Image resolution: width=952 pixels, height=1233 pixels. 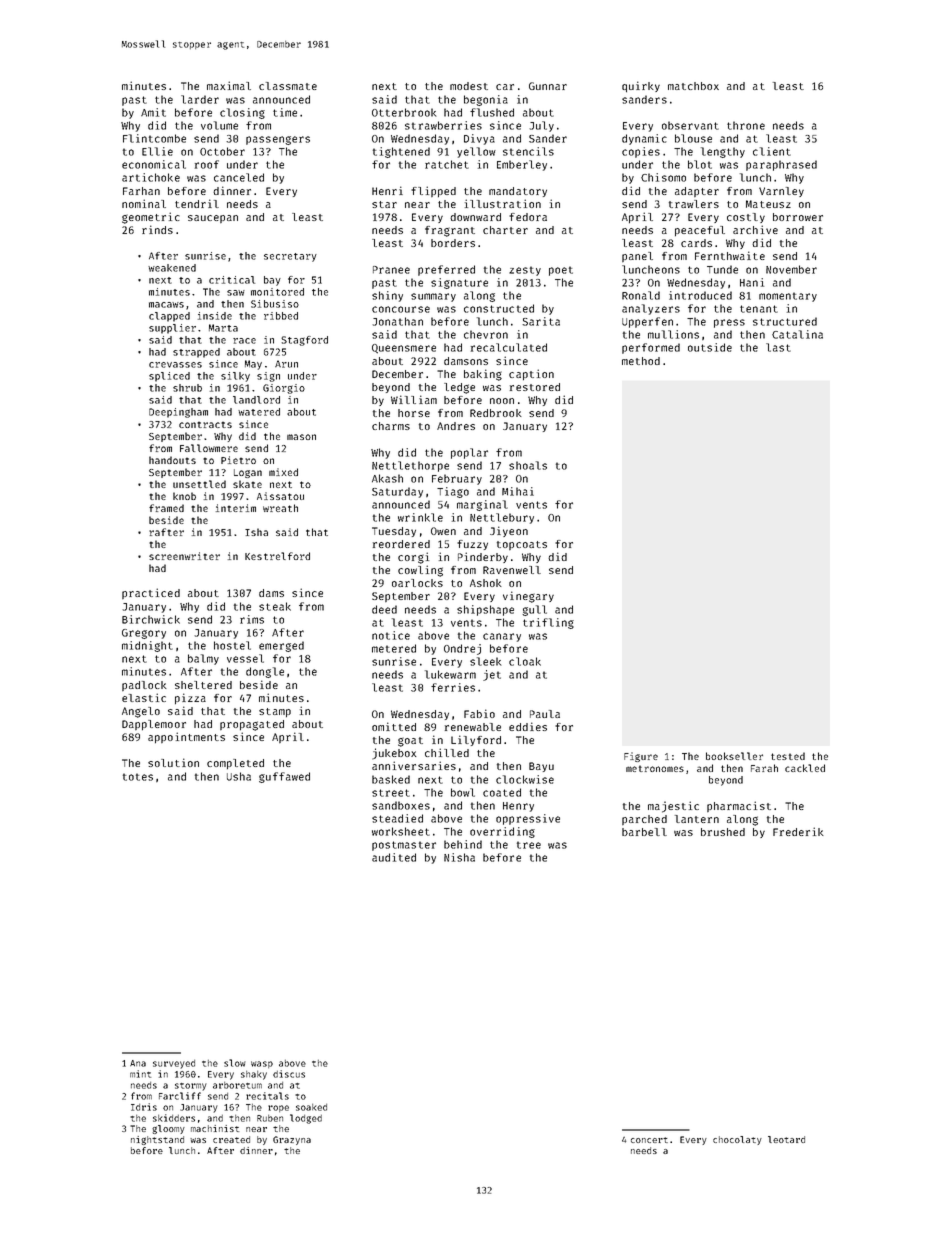 I want to click on trifling, so click(x=548, y=623).
